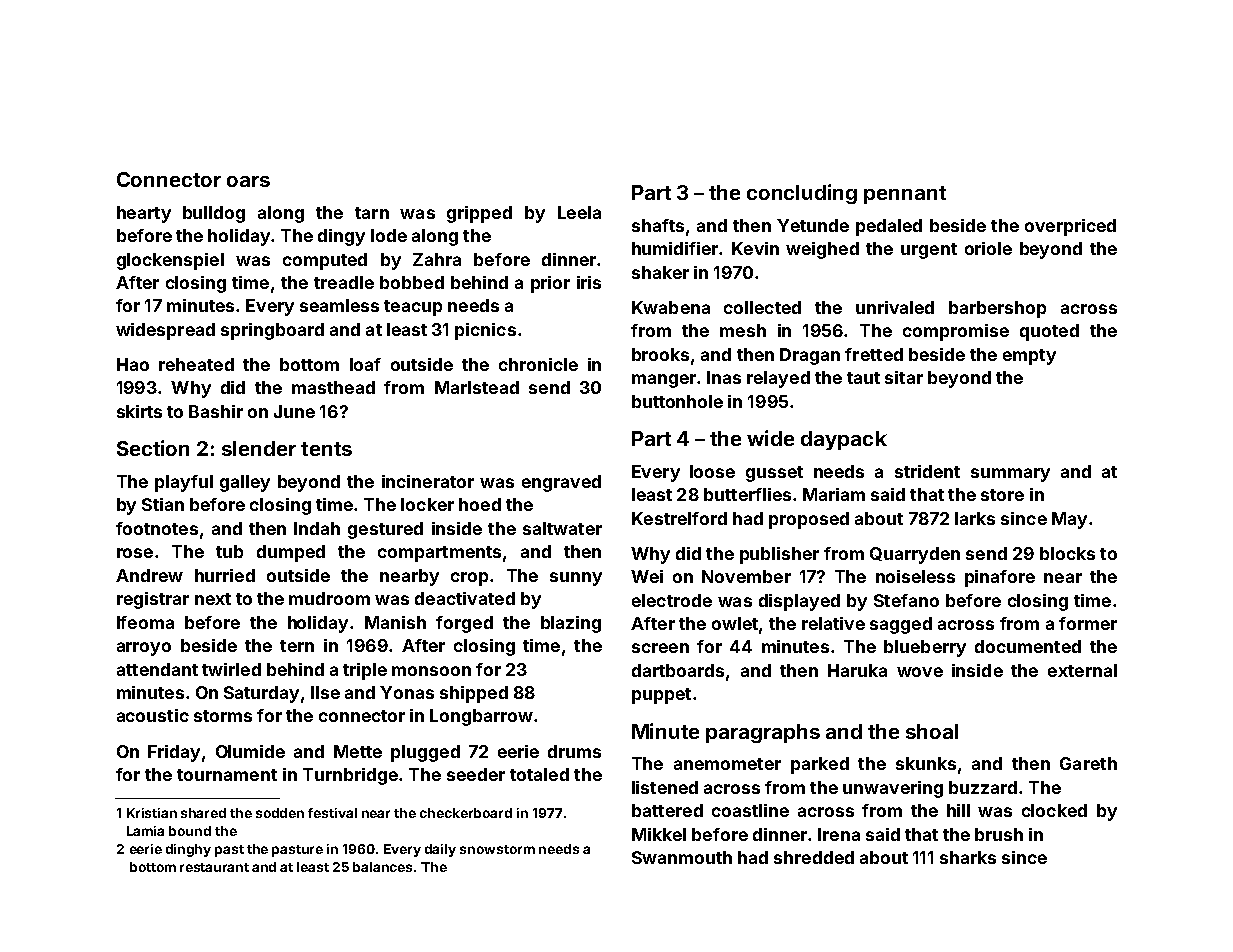 This screenshot has height=952, width=1233. I want to click on Manish, so click(395, 622).
